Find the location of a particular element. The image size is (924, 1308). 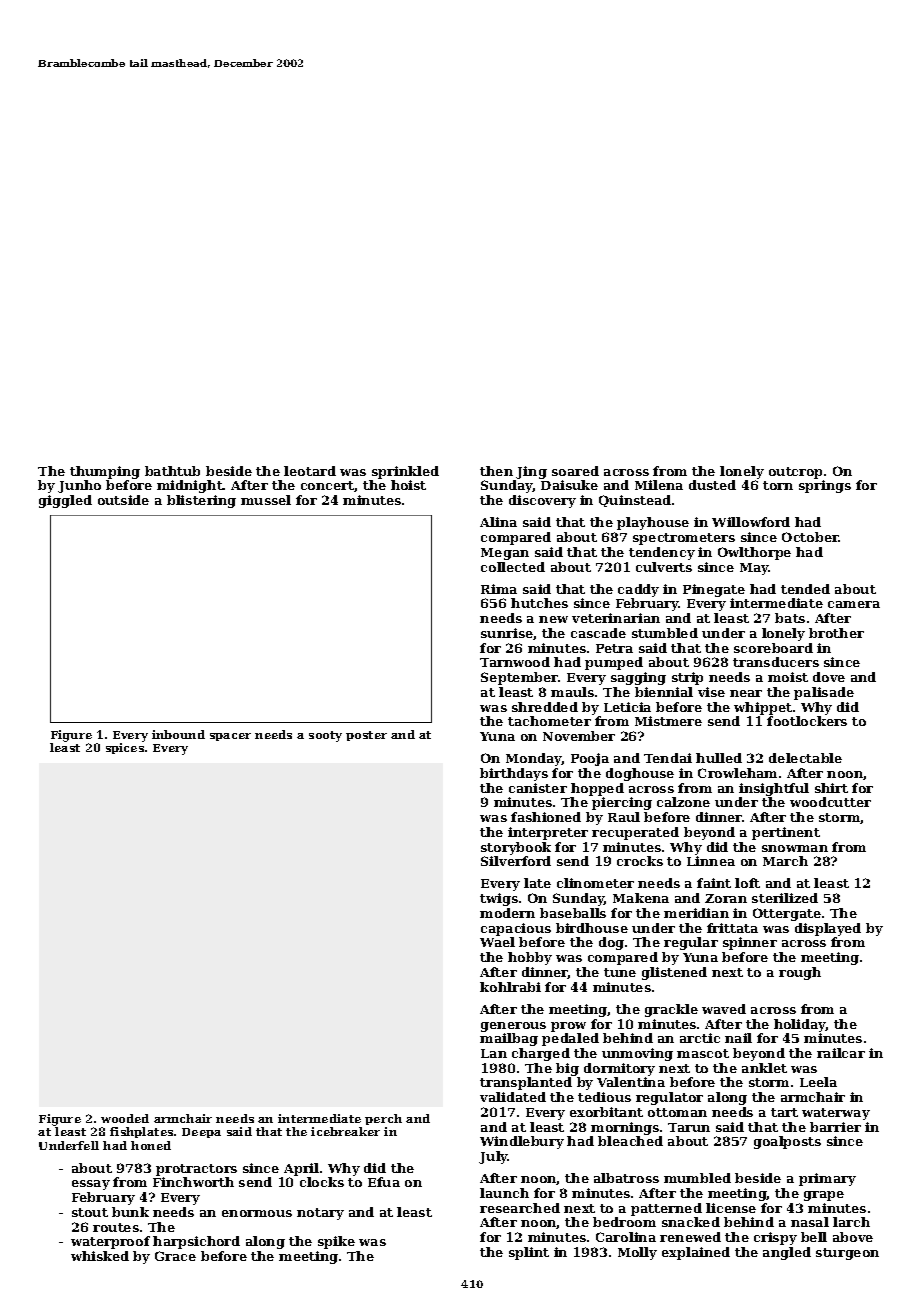

protractors is located at coordinates (196, 1170).
